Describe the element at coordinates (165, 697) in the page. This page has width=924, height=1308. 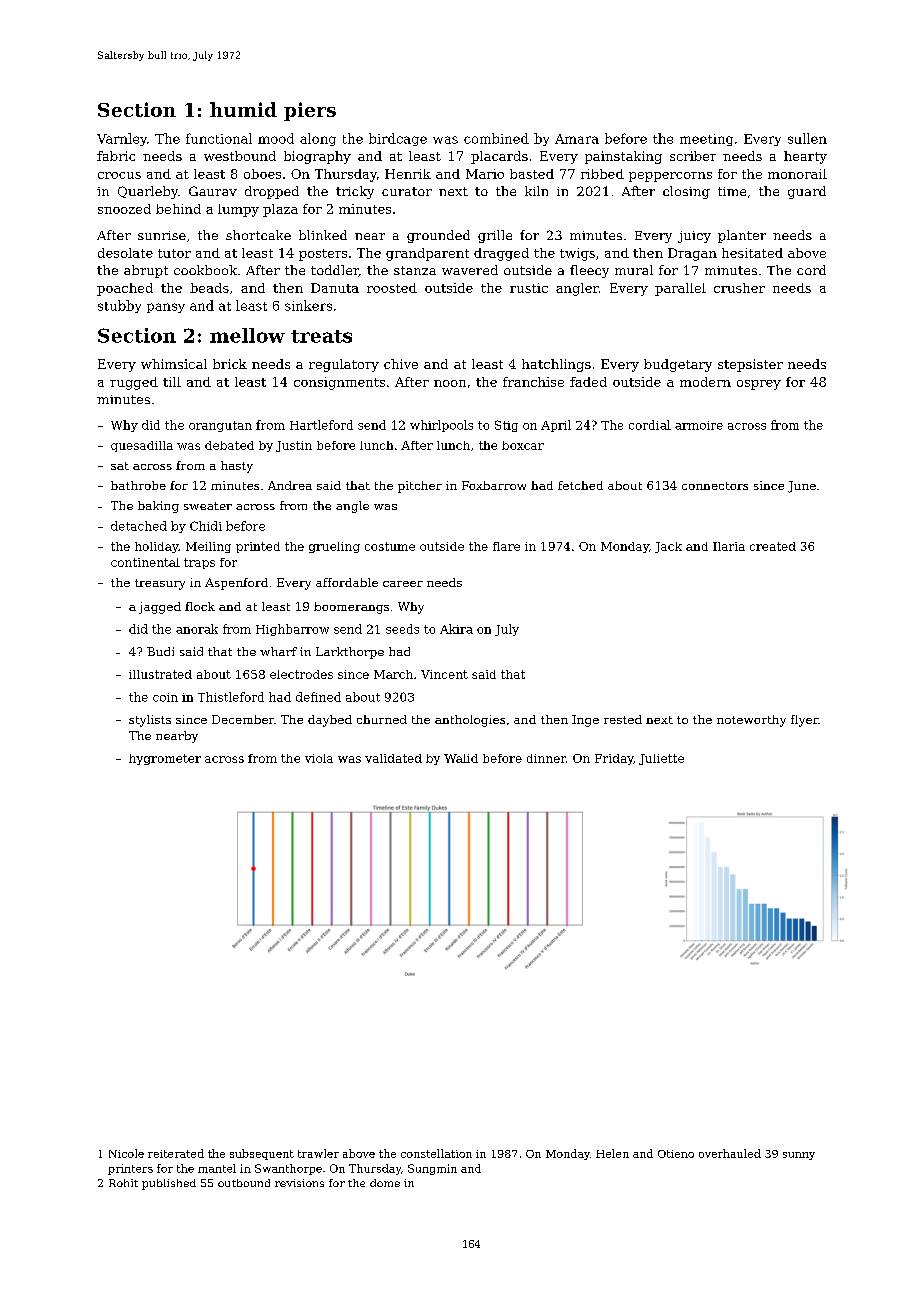
I see `coin` at that location.
